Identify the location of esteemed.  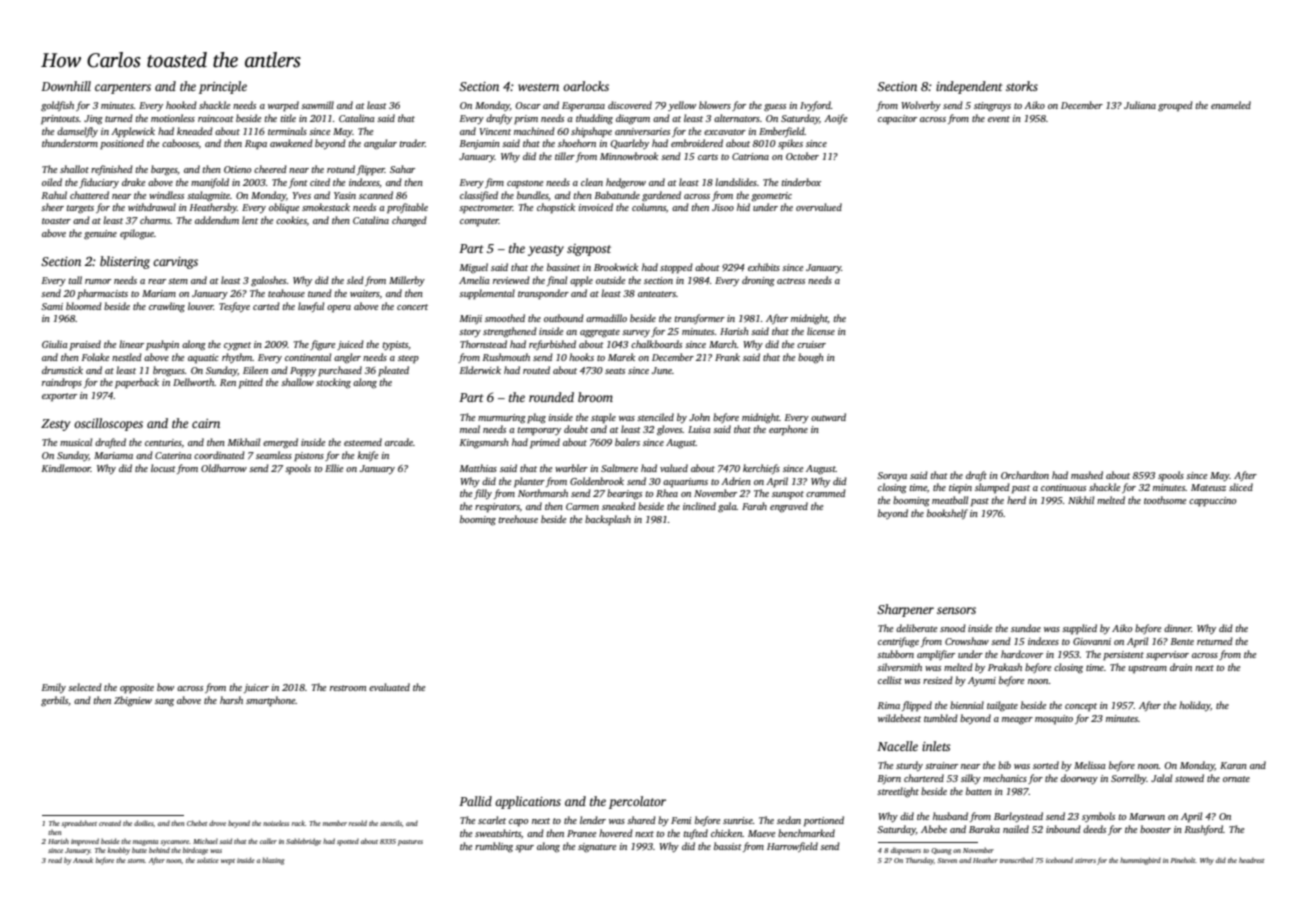
(363, 442).
